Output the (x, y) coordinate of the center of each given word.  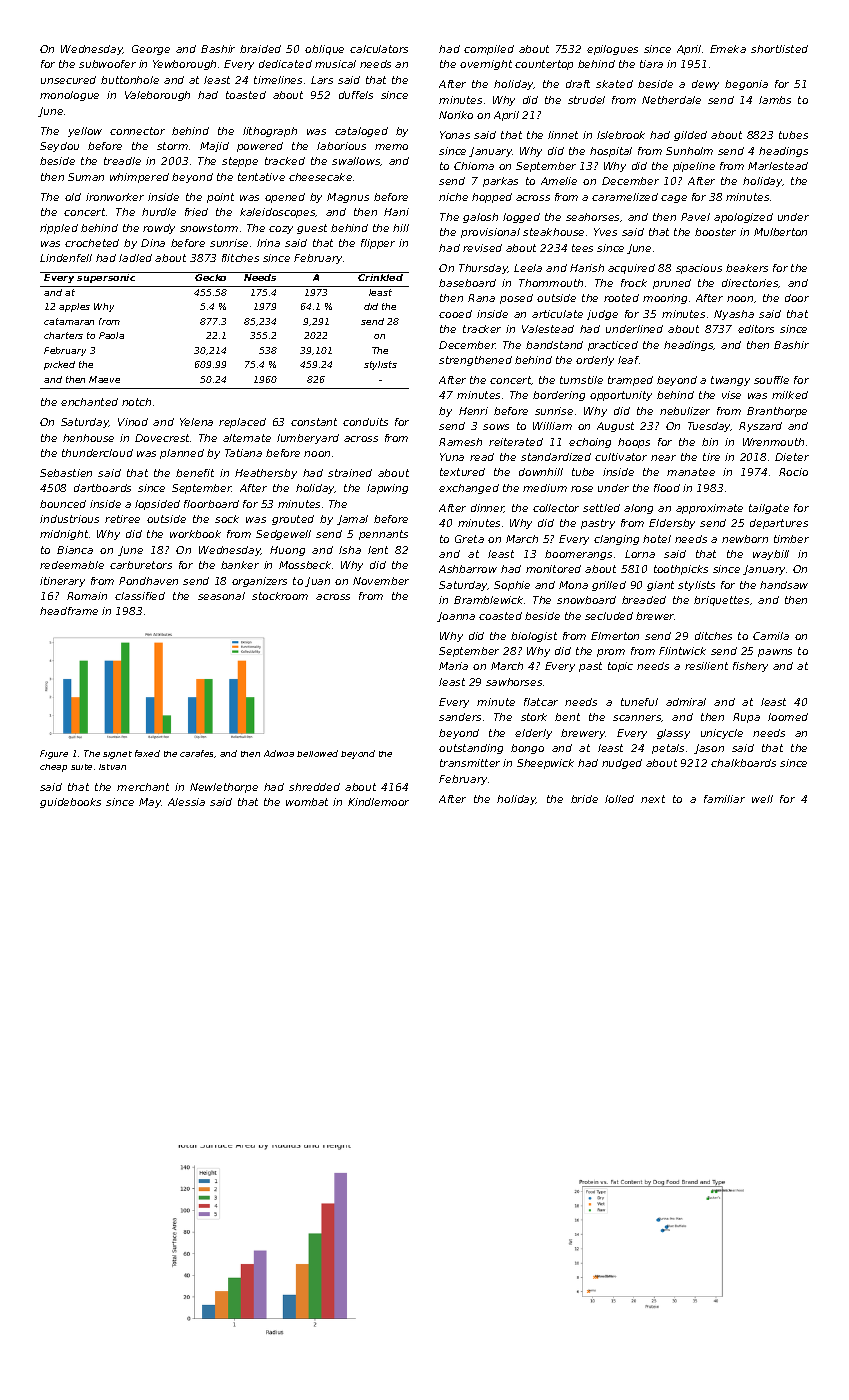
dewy (705, 85)
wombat (307, 802)
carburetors (141, 565)
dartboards (102, 488)
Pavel (695, 217)
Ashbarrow (468, 569)
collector (556, 508)
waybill (771, 555)
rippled (59, 229)
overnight (486, 65)
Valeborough (157, 96)
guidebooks (70, 803)
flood (667, 488)
